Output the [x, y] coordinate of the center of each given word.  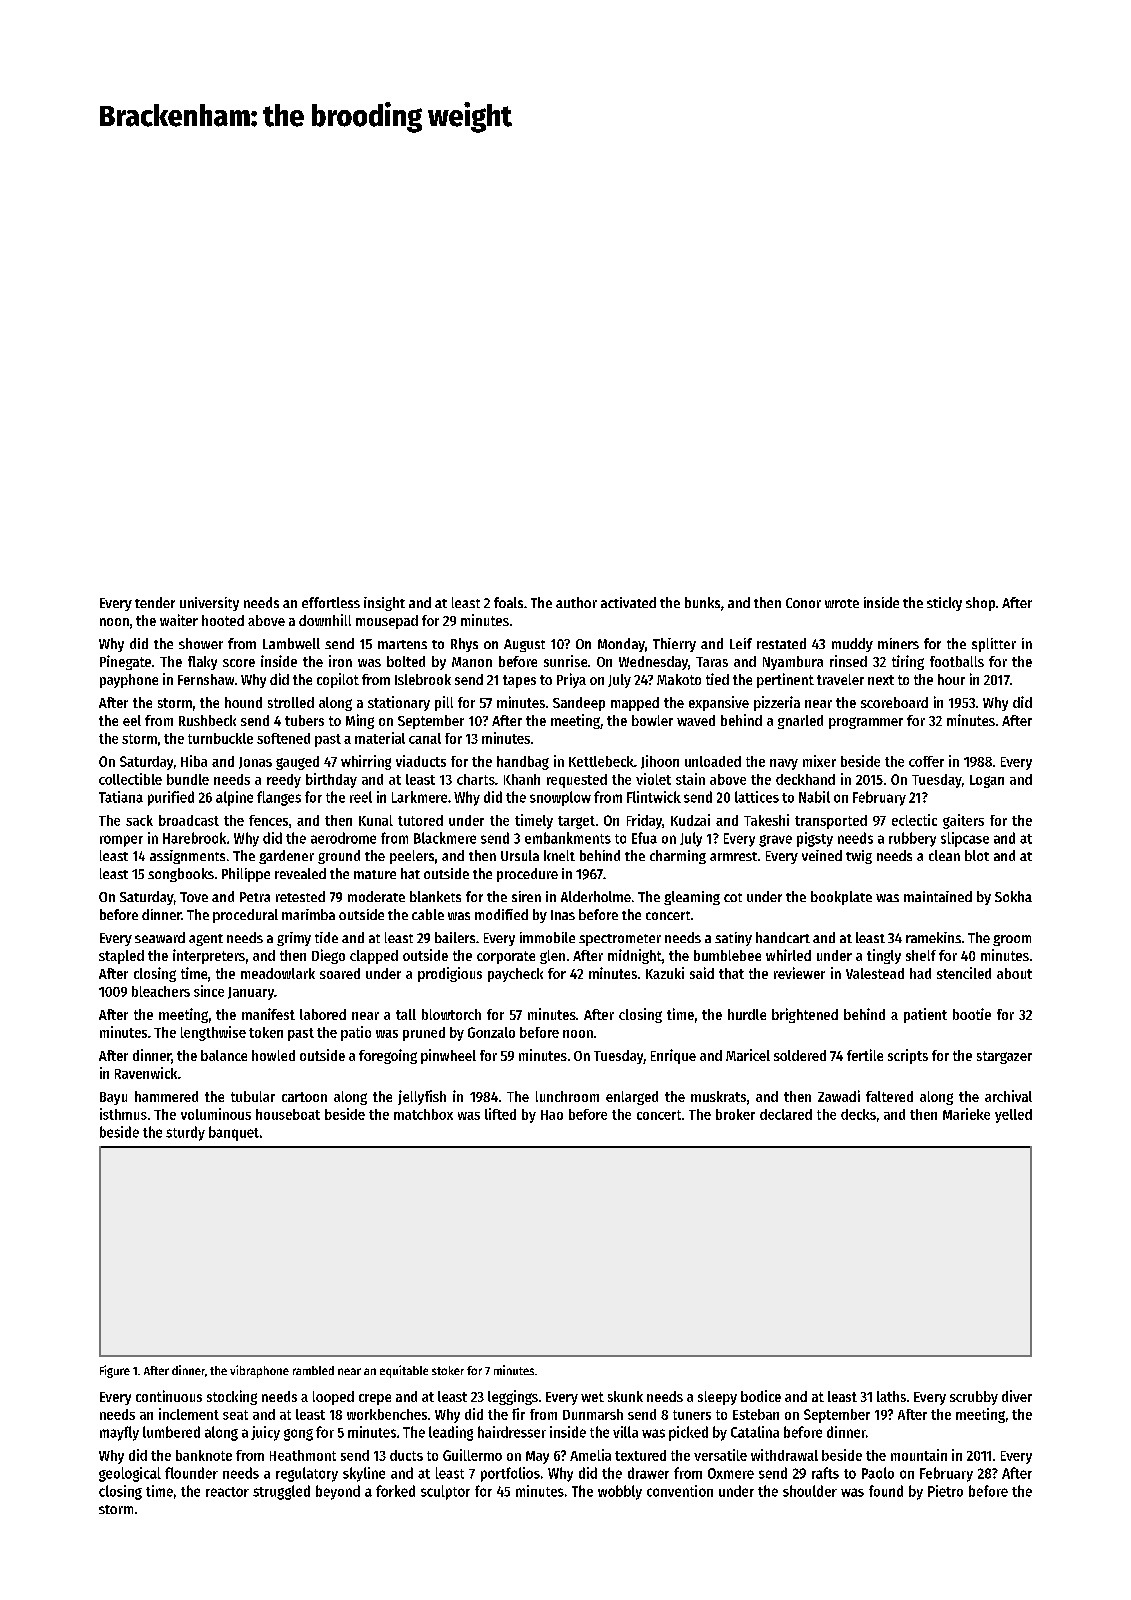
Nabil [814, 797]
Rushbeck [207, 720]
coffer [926, 761]
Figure [115, 1371]
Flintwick [654, 797]
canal [425, 738]
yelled [1013, 1116]
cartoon [304, 1097]
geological [130, 1474]
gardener [286, 857]
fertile [865, 1055]
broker [735, 1114]
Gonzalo [491, 1032]
